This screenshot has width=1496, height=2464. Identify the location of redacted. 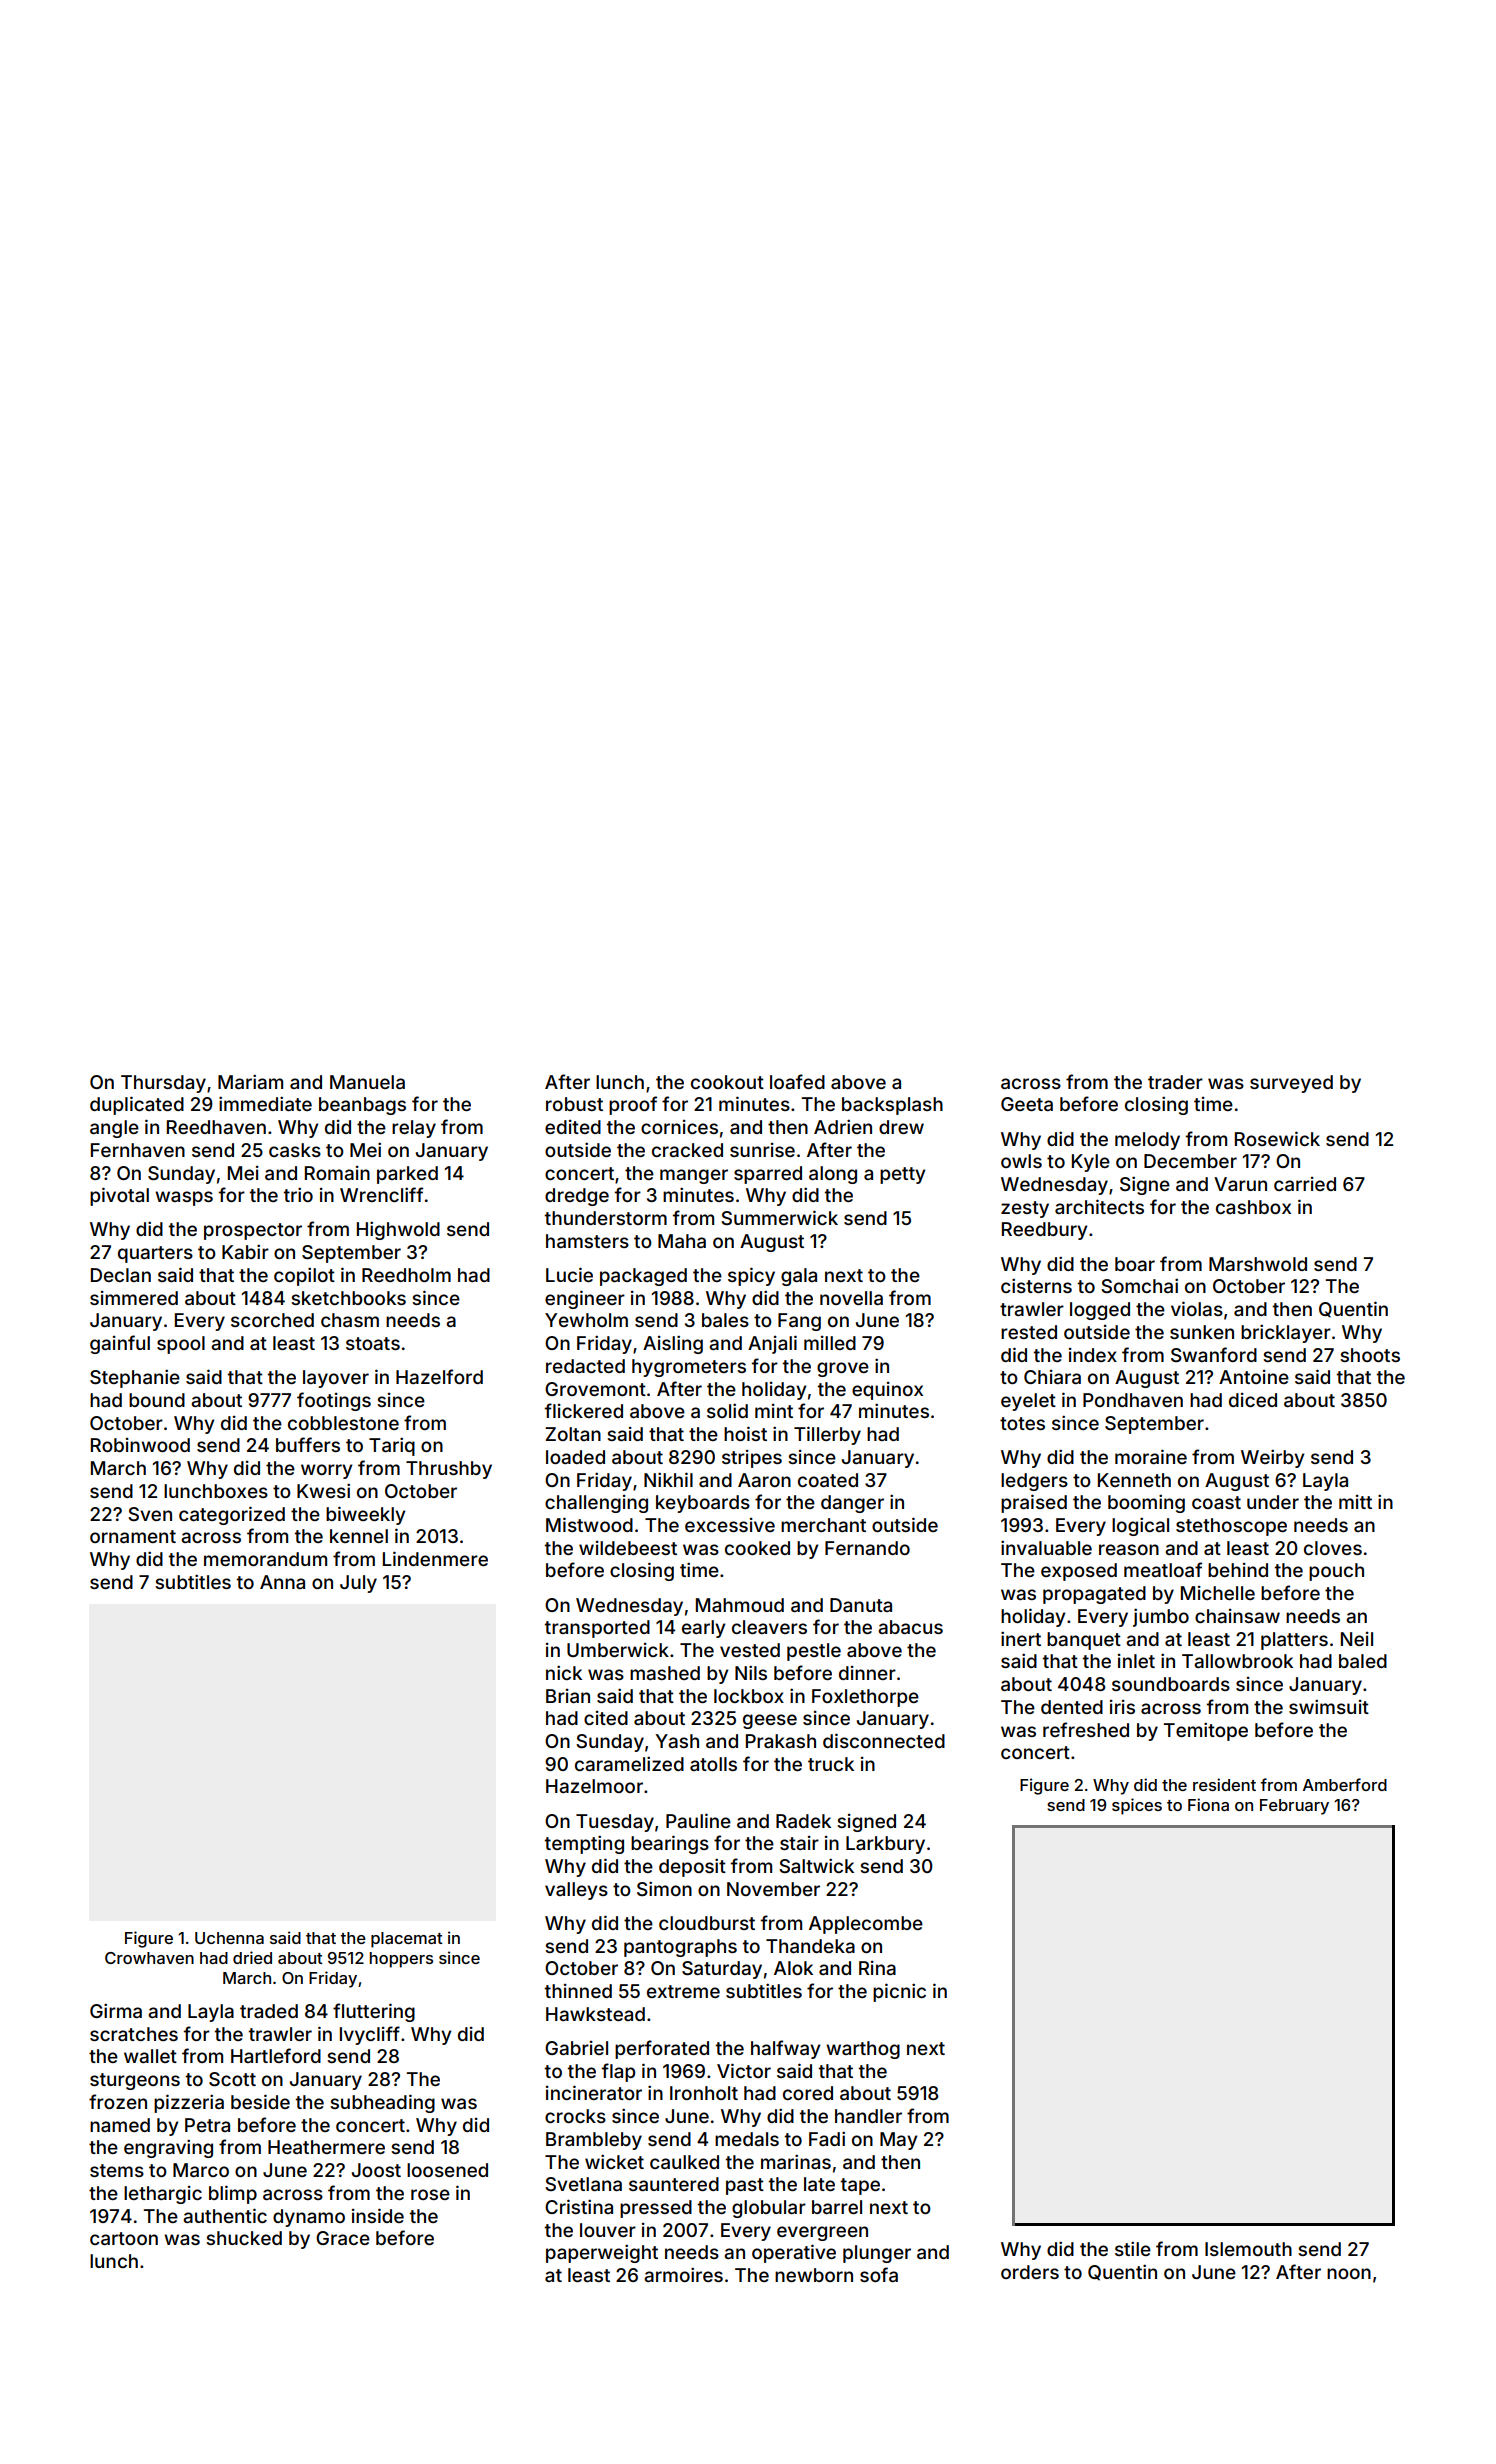
(585, 1366).
